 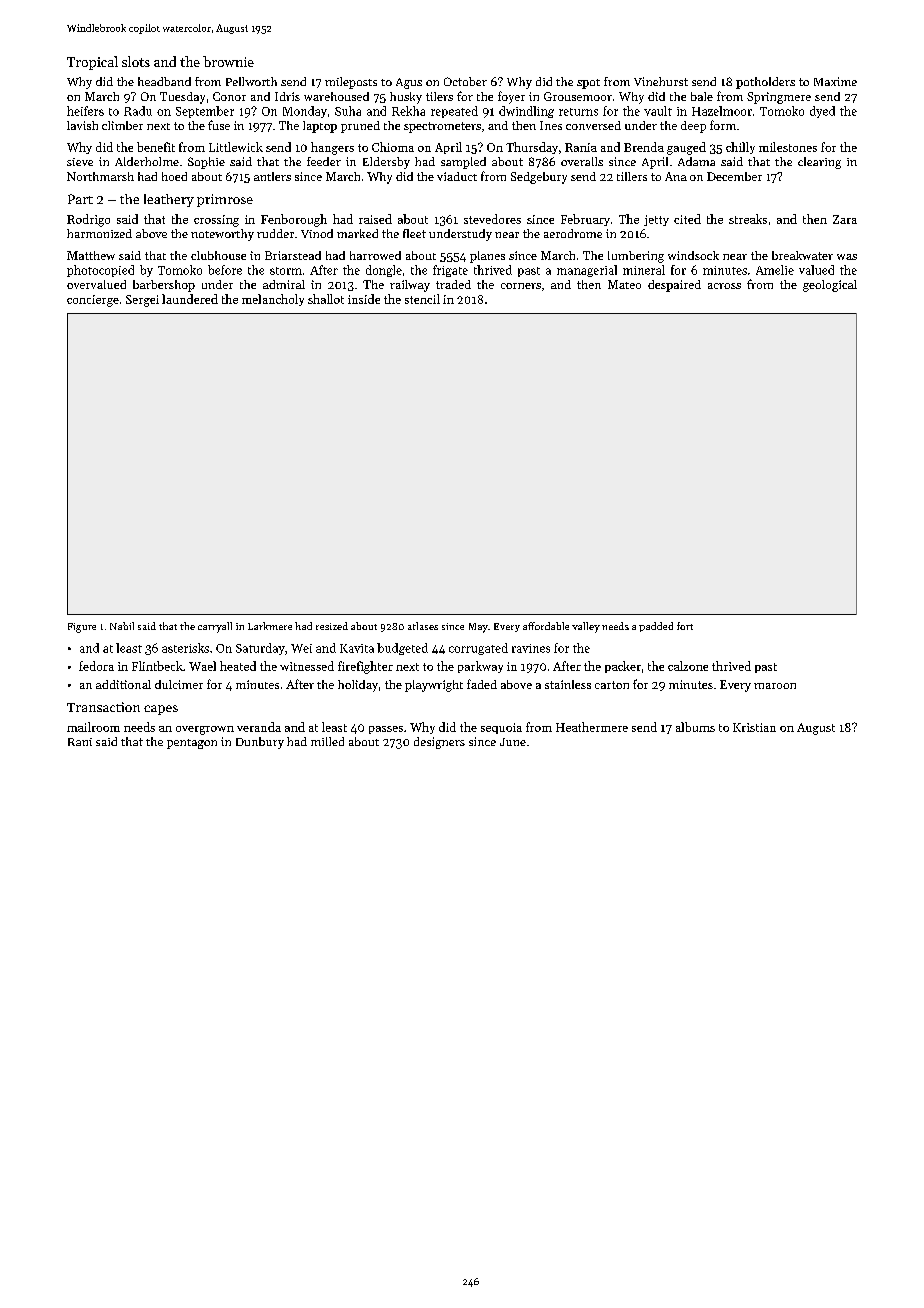 What do you see at coordinates (82, 628) in the screenshot?
I see `Figure` at bounding box center [82, 628].
